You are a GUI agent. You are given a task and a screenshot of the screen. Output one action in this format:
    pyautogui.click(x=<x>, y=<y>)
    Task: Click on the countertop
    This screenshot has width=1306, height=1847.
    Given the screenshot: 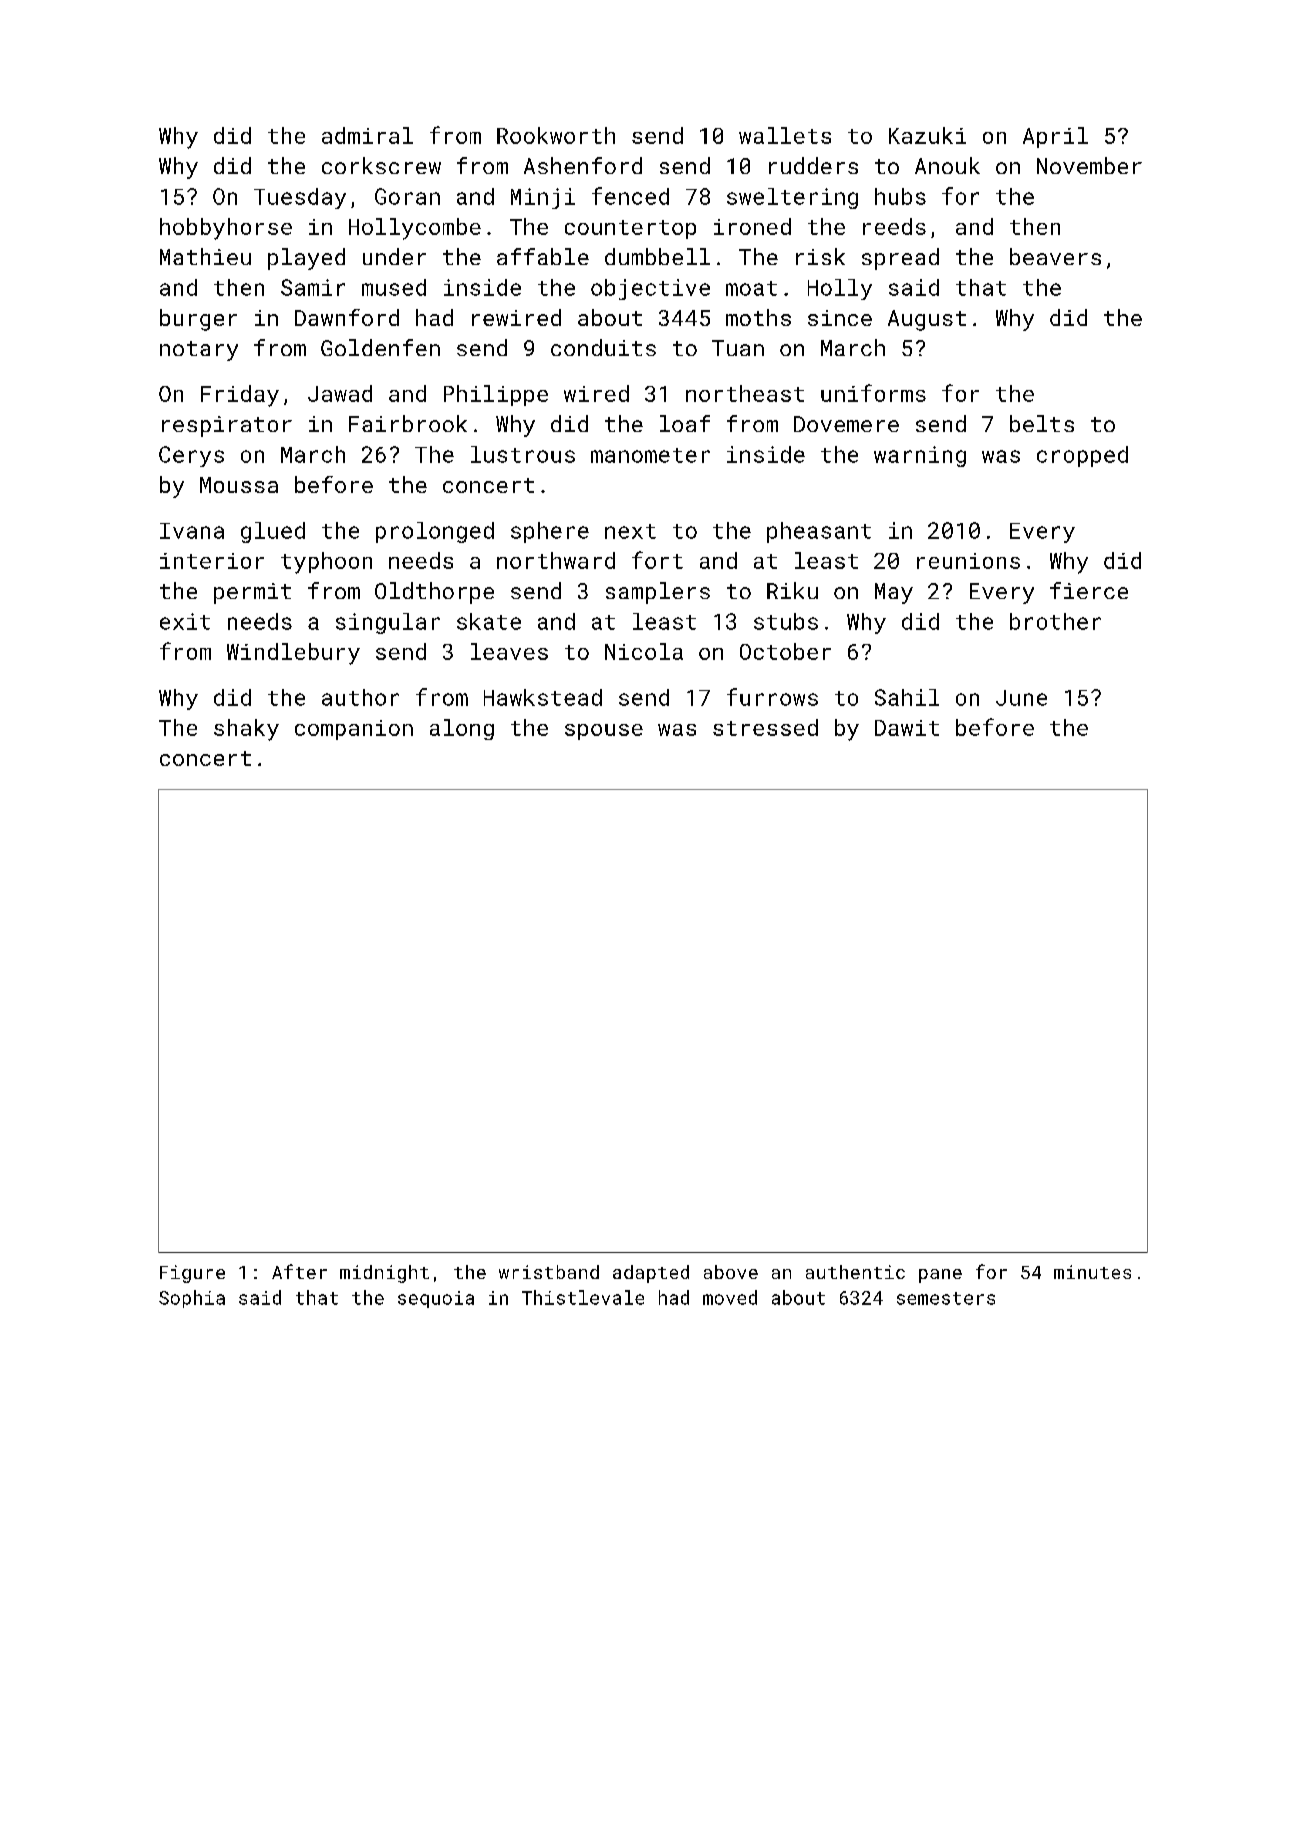 What is the action you would take?
    pyautogui.click(x=630, y=229)
